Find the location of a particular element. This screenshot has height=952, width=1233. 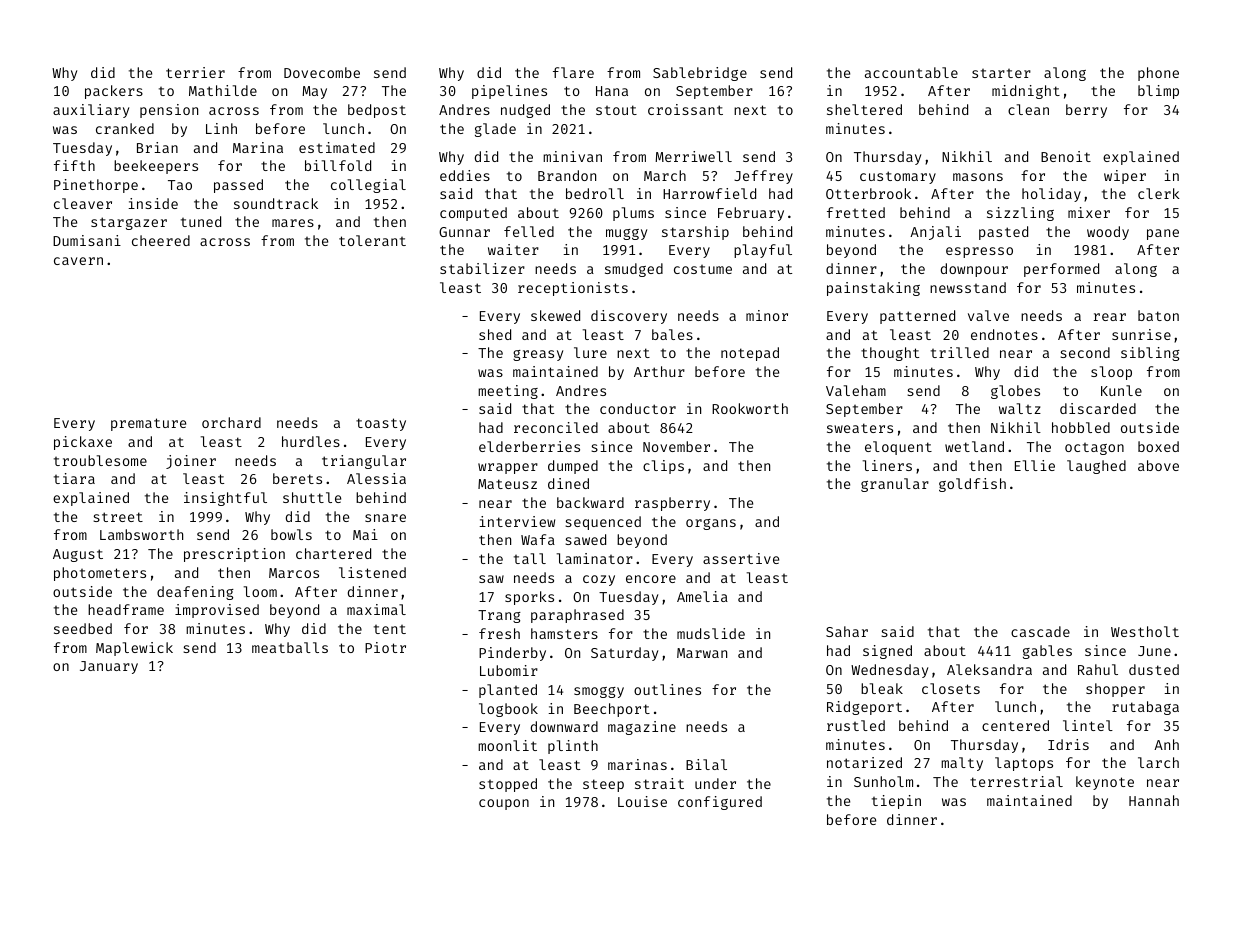

starter is located at coordinates (1001, 73).
